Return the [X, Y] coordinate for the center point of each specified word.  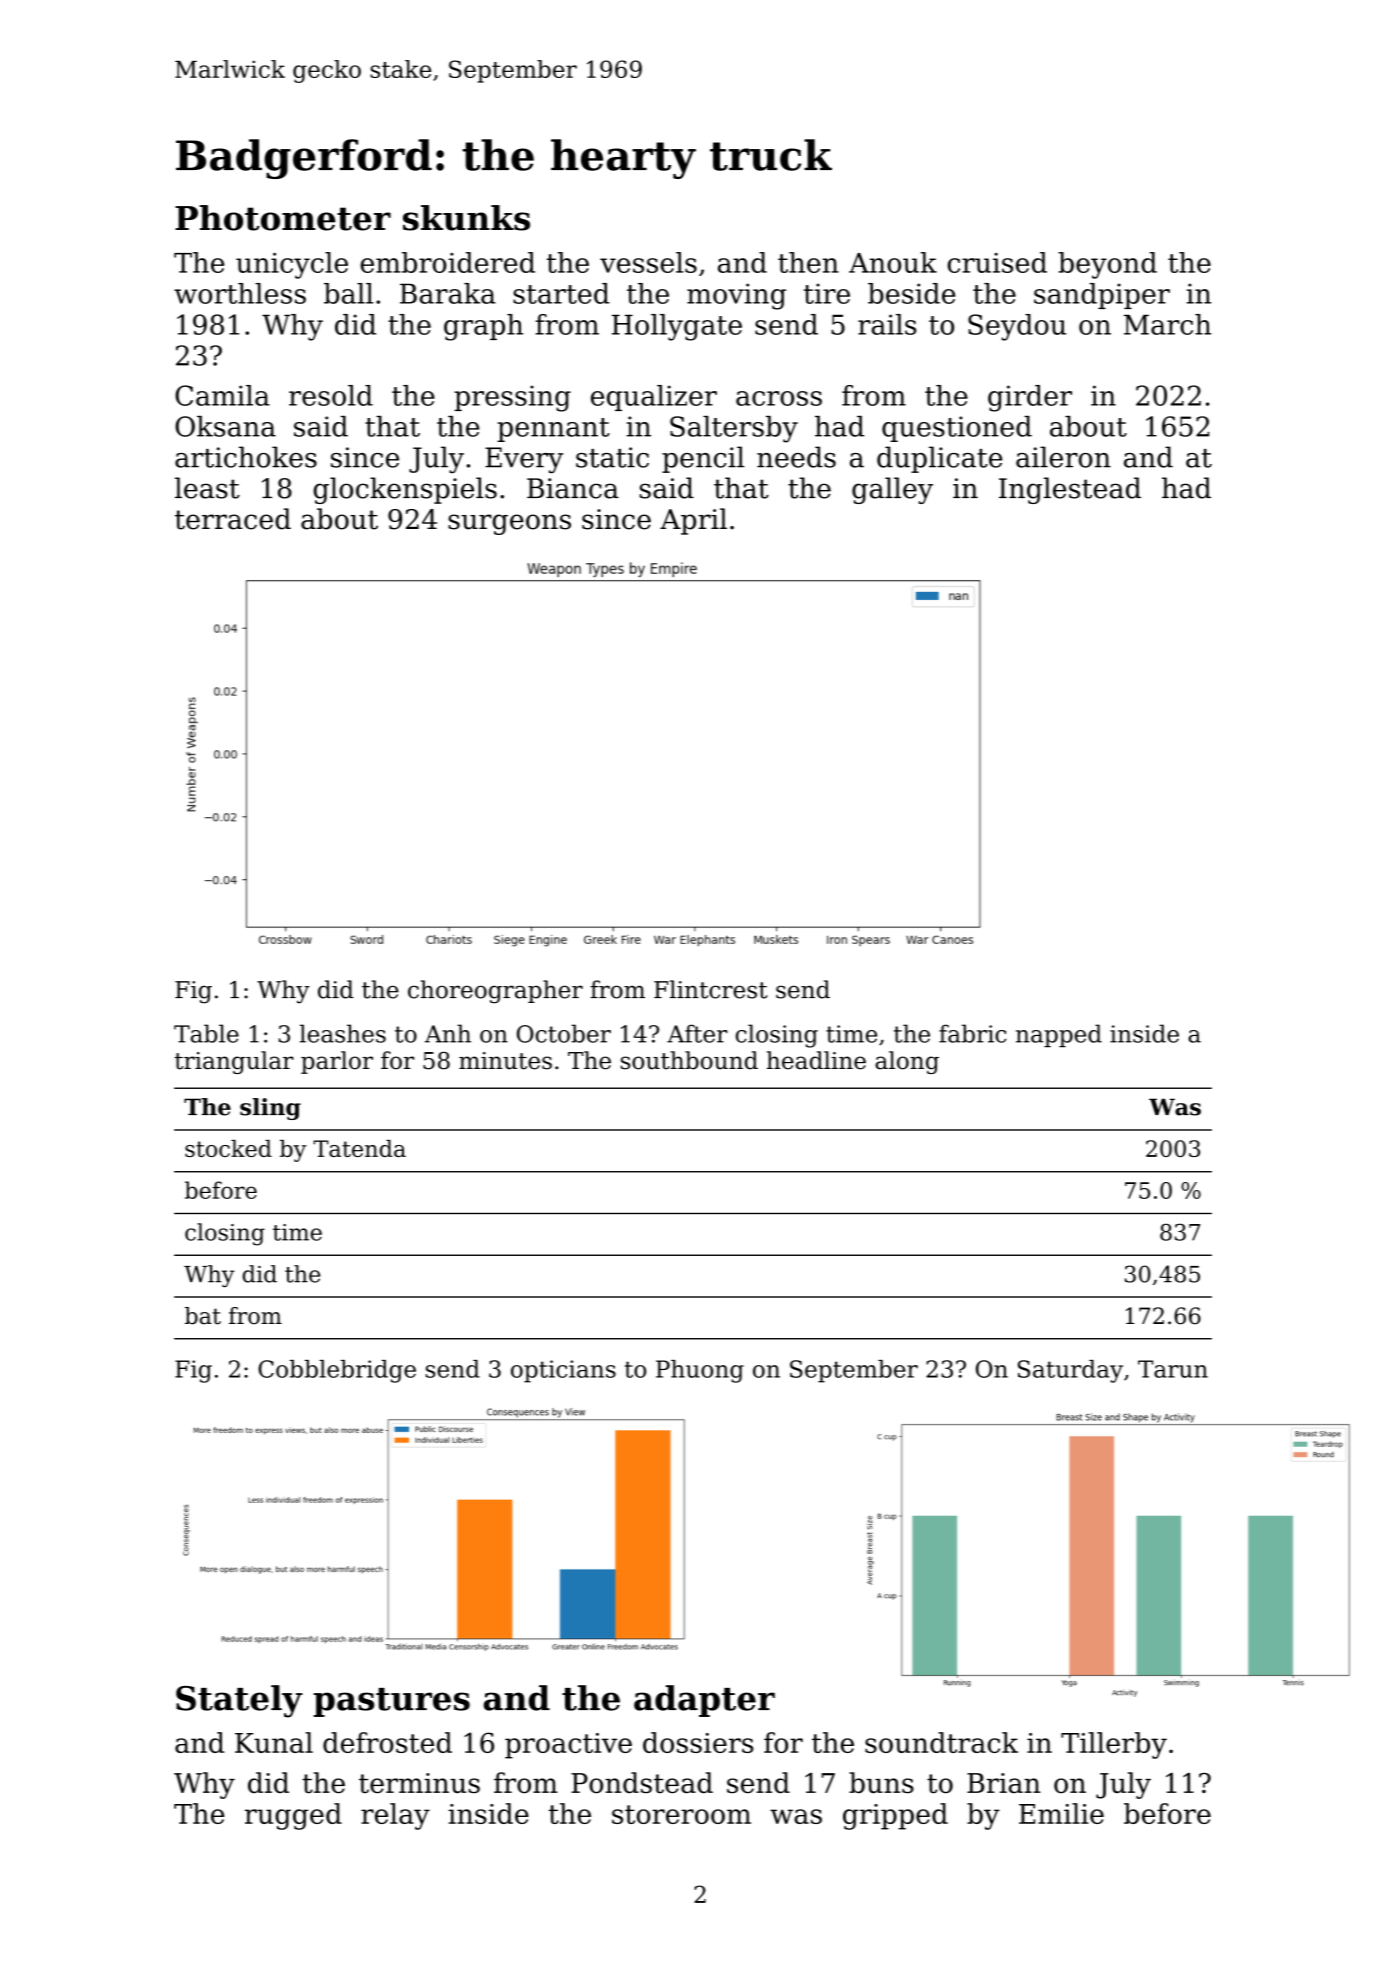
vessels [648, 262]
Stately [239, 1701]
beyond [1107, 265]
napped [1059, 1035]
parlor [337, 1062]
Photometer [283, 218]
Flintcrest [711, 989]
